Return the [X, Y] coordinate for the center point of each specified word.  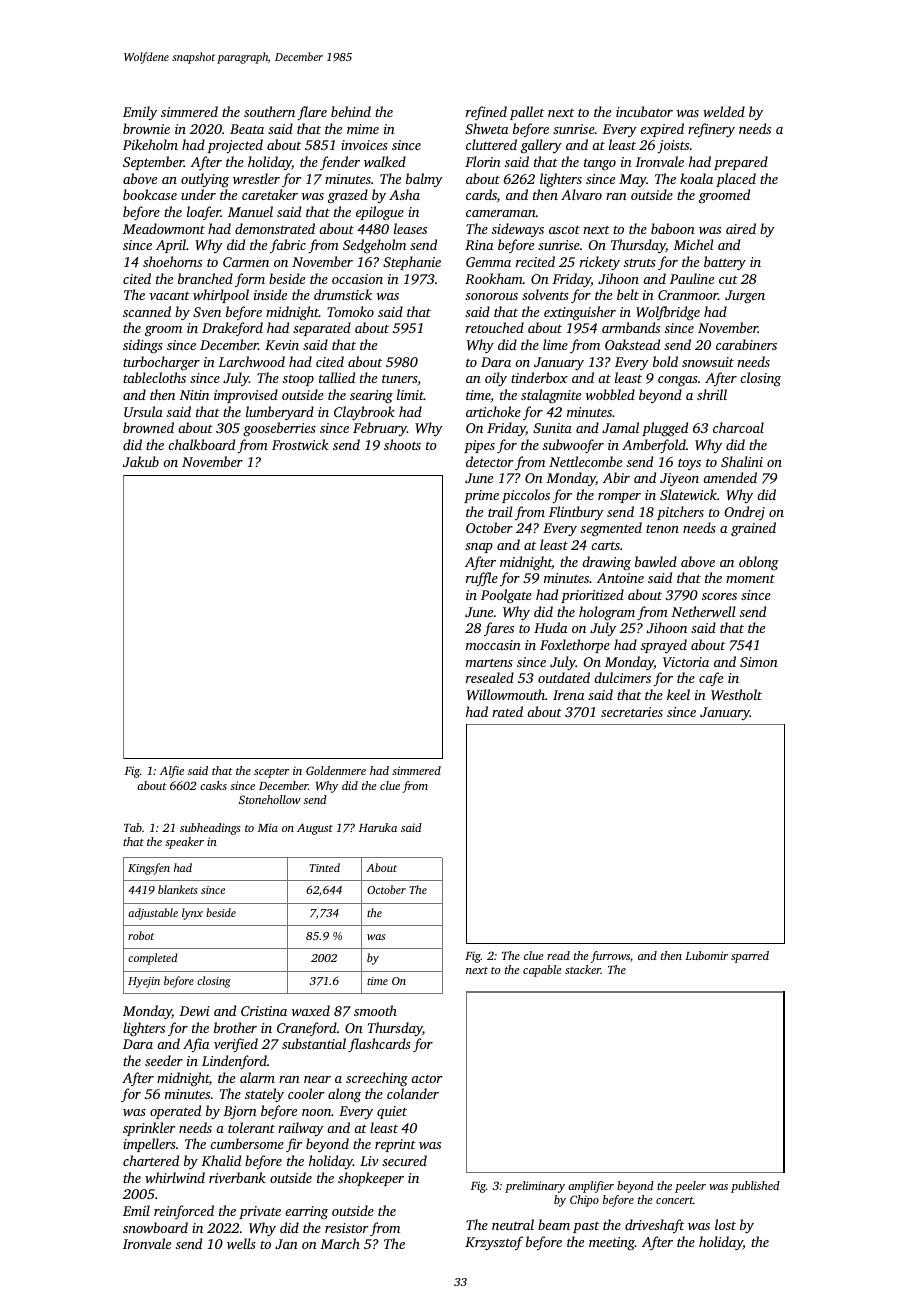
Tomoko [350, 311]
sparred [750, 957]
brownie [146, 128]
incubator [644, 111]
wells [241, 1243]
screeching [377, 1079]
